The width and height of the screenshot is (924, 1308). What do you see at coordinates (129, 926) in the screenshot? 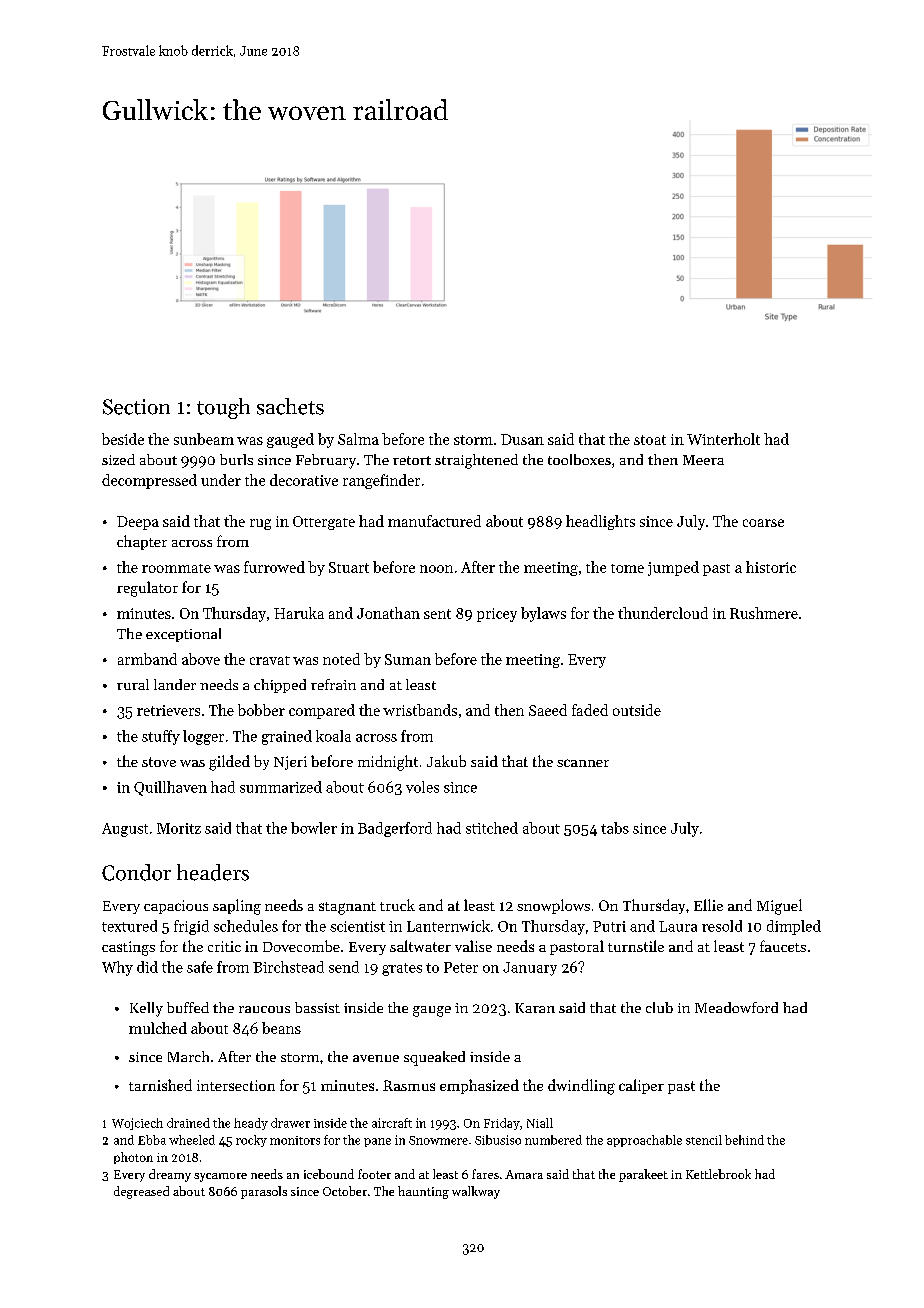
I see `textured` at bounding box center [129, 926].
